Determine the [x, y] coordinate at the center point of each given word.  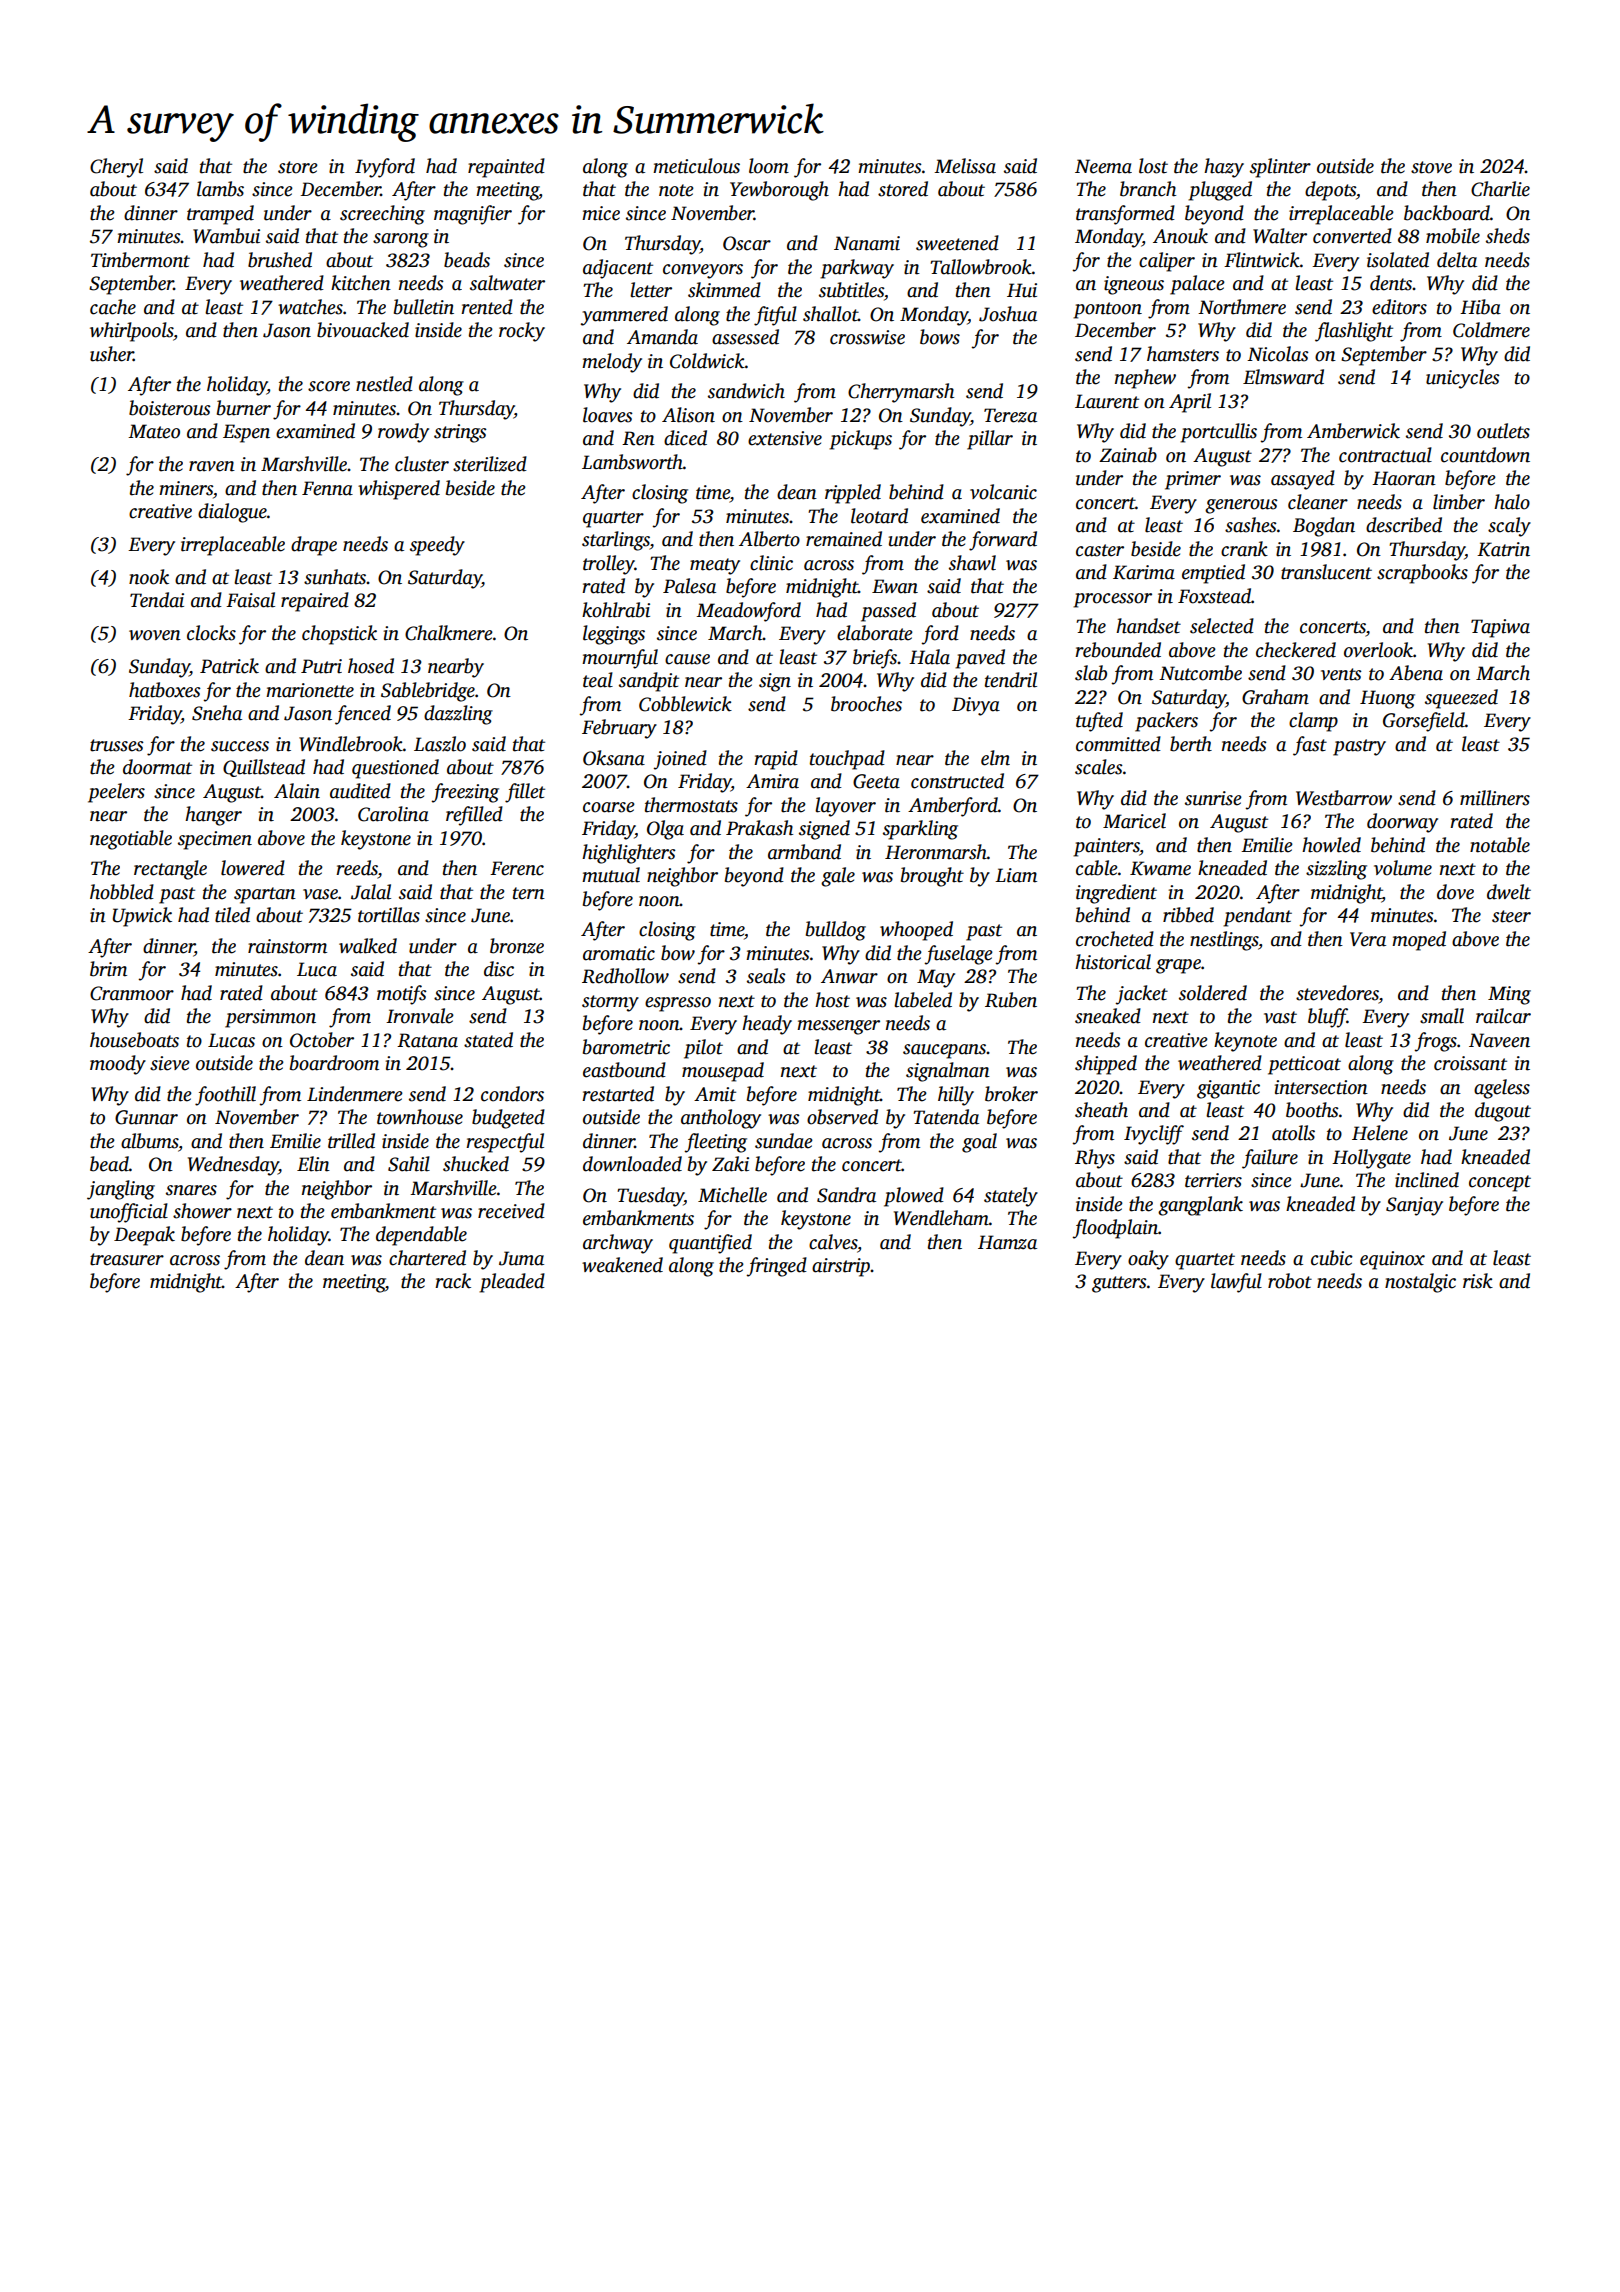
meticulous [696, 166]
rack [453, 1281]
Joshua [1008, 314]
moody [118, 1065]
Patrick [229, 666]
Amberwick [1353, 431]
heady [767, 1025]
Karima [1144, 572]
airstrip [841, 1267]
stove [1431, 167]
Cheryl [116, 168]
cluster [422, 464]
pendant [1257, 917]
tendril [1011, 680]
